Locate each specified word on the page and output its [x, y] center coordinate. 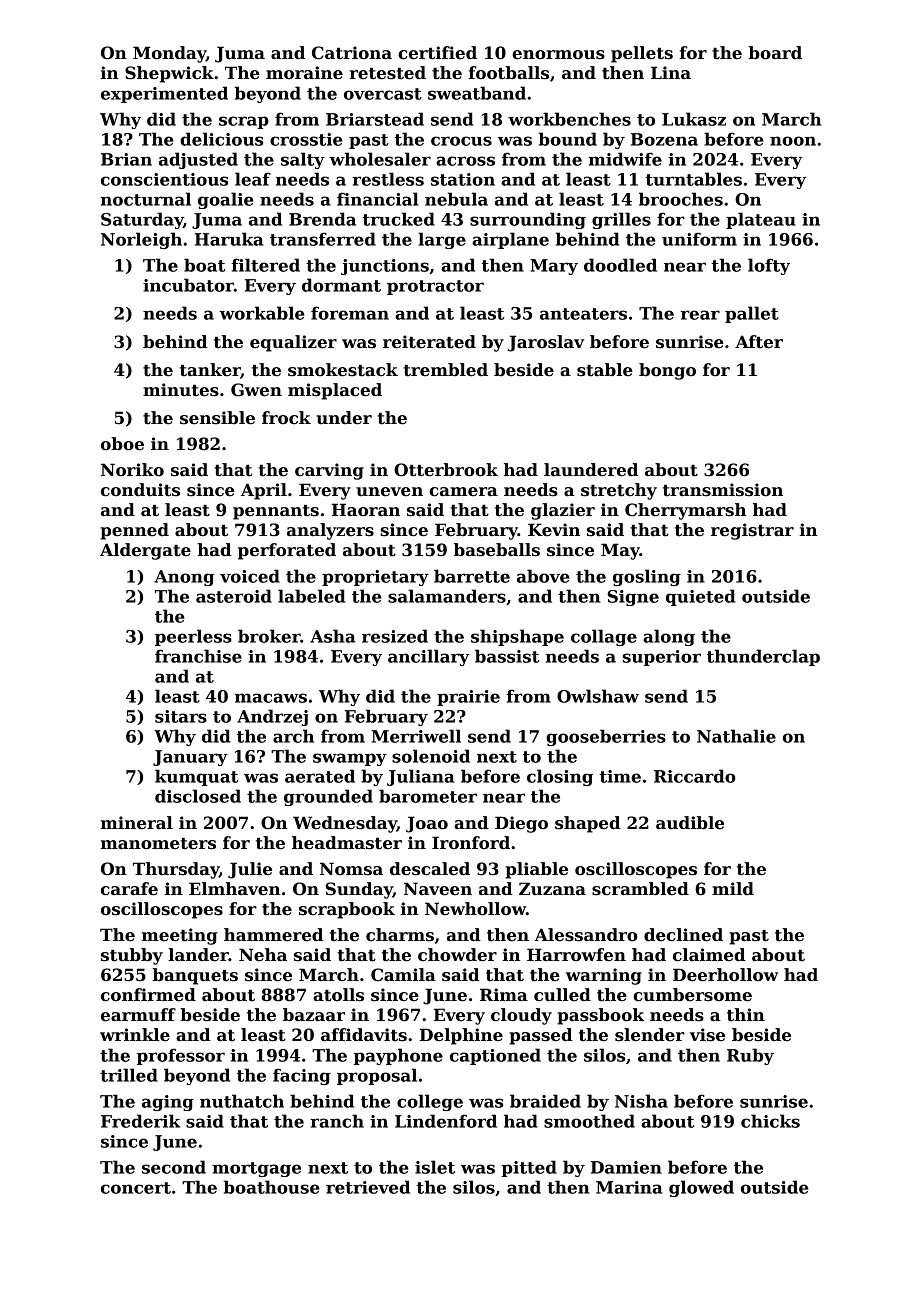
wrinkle [135, 1035]
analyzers [330, 531]
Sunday [359, 890]
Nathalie [736, 736]
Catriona [352, 53]
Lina [671, 72]
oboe [122, 444]
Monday [169, 54]
